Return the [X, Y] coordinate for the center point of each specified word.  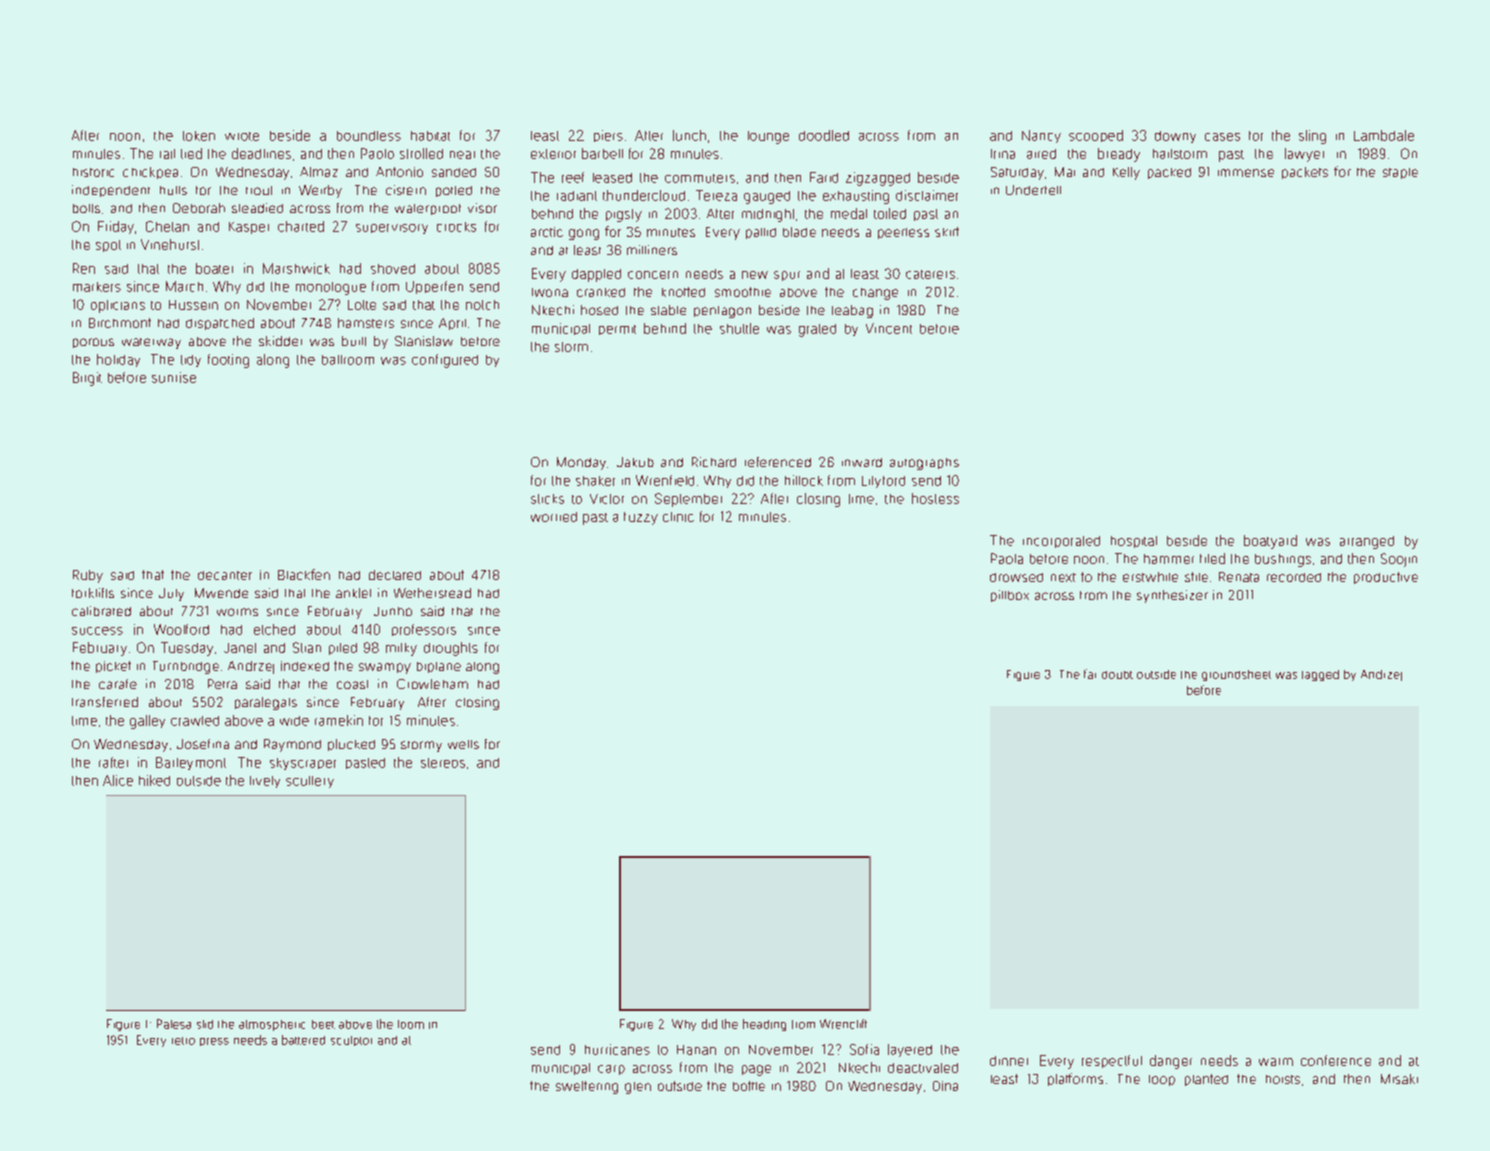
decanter [225, 575]
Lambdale [1384, 135]
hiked [154, 780]
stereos [443, 763]
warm [1276, 1062]
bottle [749, 1086]
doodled [824, 135]
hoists [1283, 1079]
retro [183, 1041]
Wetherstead [432, 593]
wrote [242, 136]
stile [1196, 577]
